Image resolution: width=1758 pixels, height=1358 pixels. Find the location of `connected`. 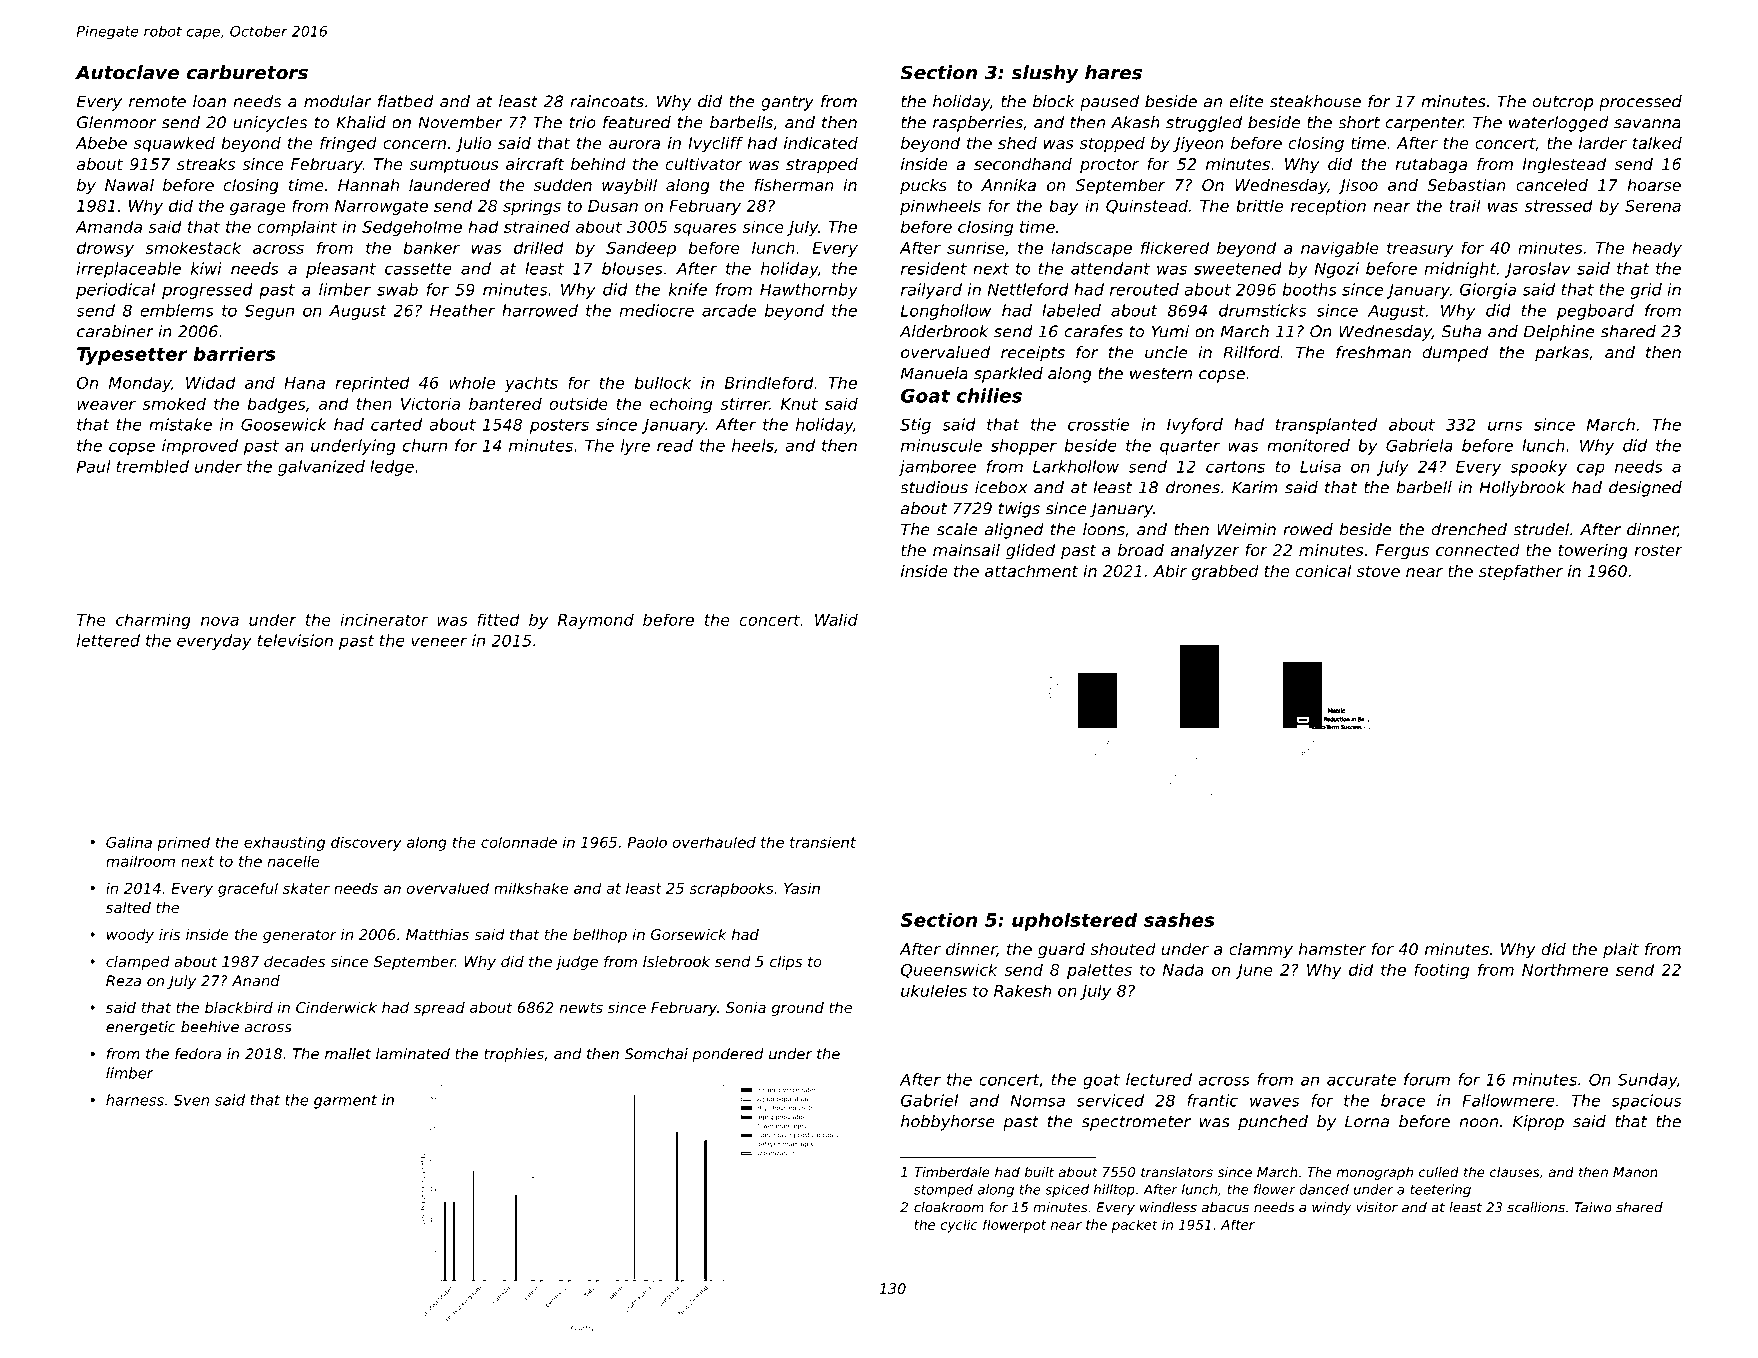

connected is located at coordinates (1478, 550).
